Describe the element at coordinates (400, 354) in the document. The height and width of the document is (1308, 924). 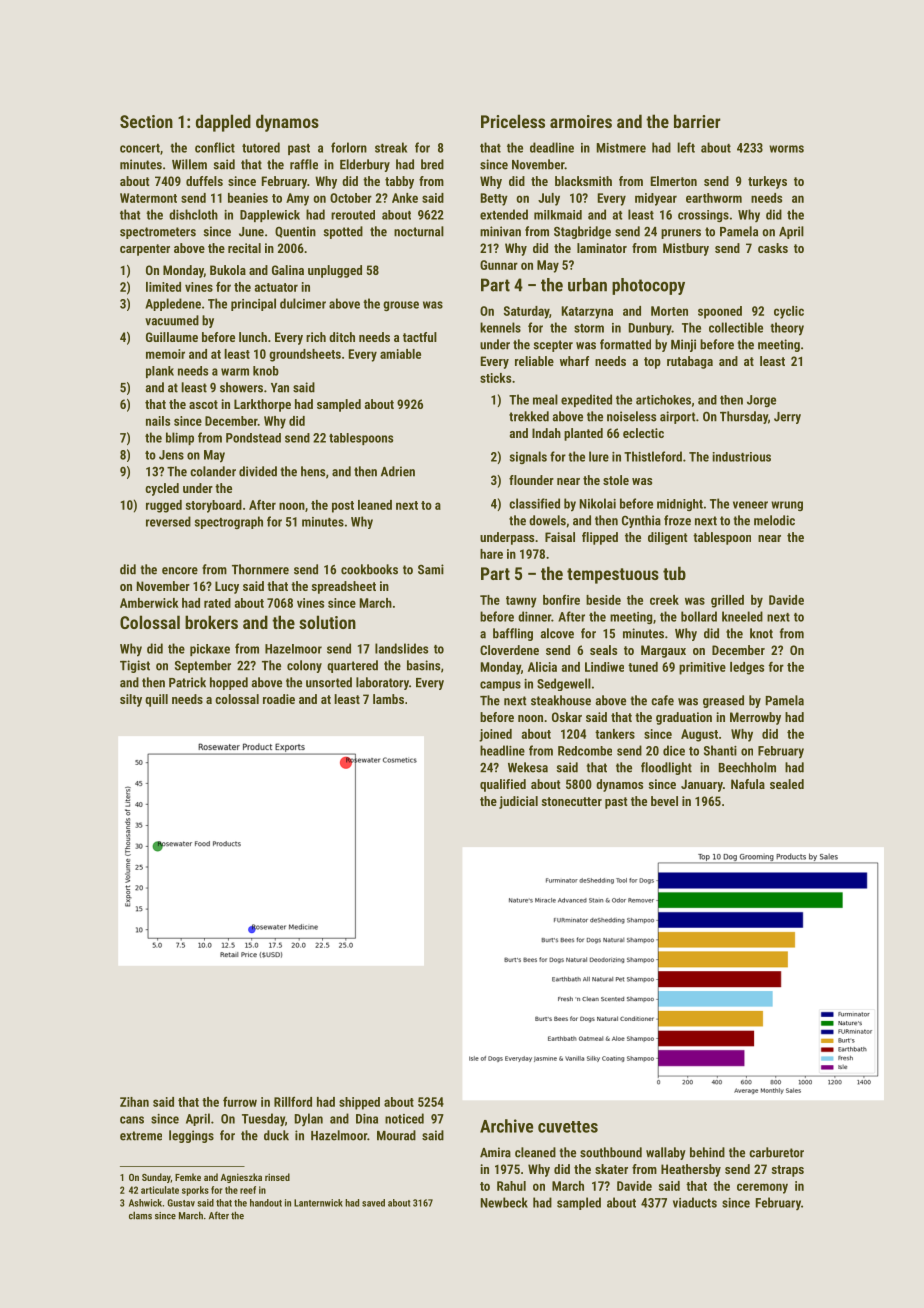
I see `amiable` at that location.
